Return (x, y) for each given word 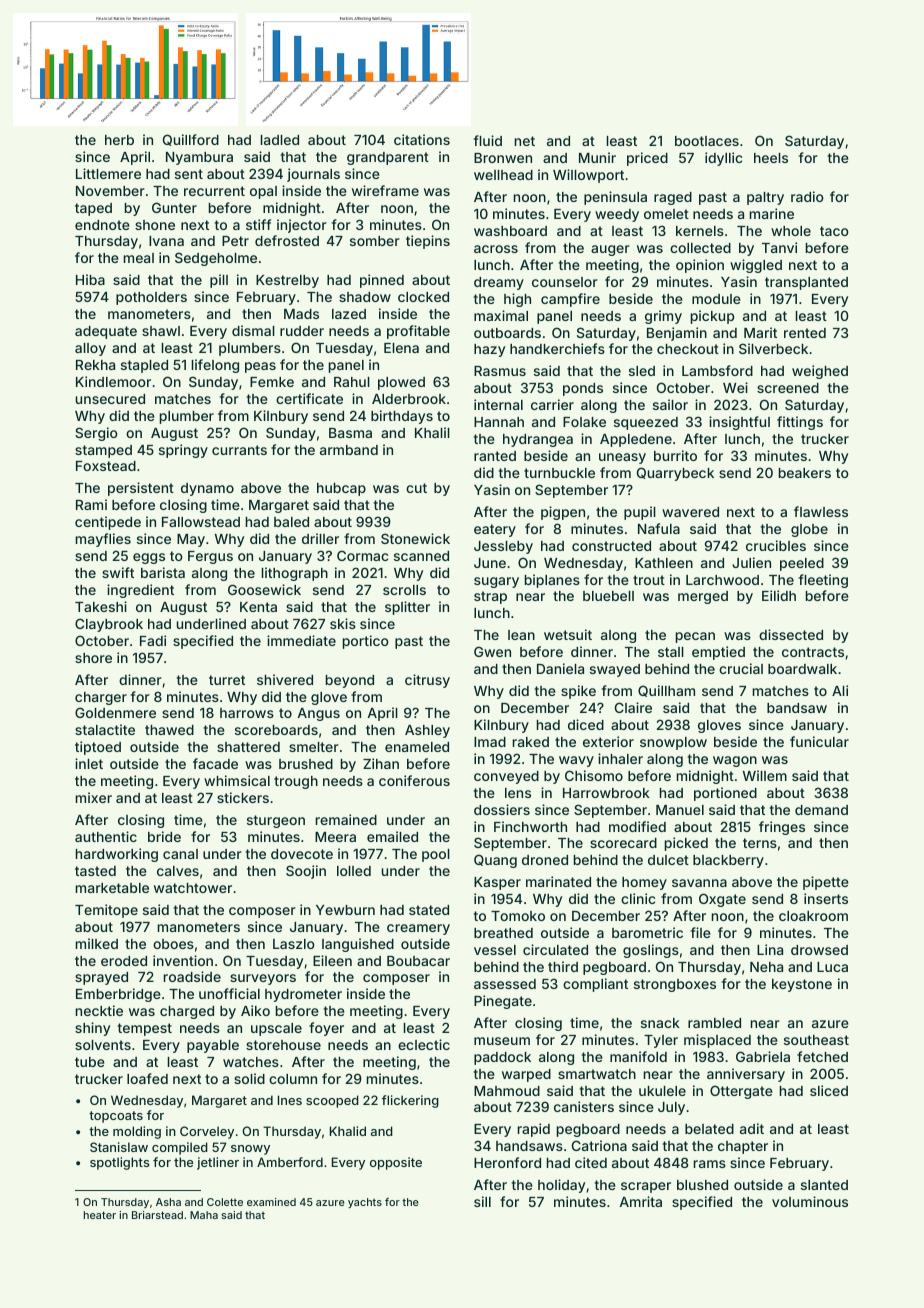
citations (422, 139)
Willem (765, 775)
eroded (124, 961)
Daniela (560, 668)
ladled (280, 140)
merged (703, 597)
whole (791, 231)
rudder (302, 331)
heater (100, 1215)
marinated (558, 881)
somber (375, 241)
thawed (169, 730)
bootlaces (707, 141)
